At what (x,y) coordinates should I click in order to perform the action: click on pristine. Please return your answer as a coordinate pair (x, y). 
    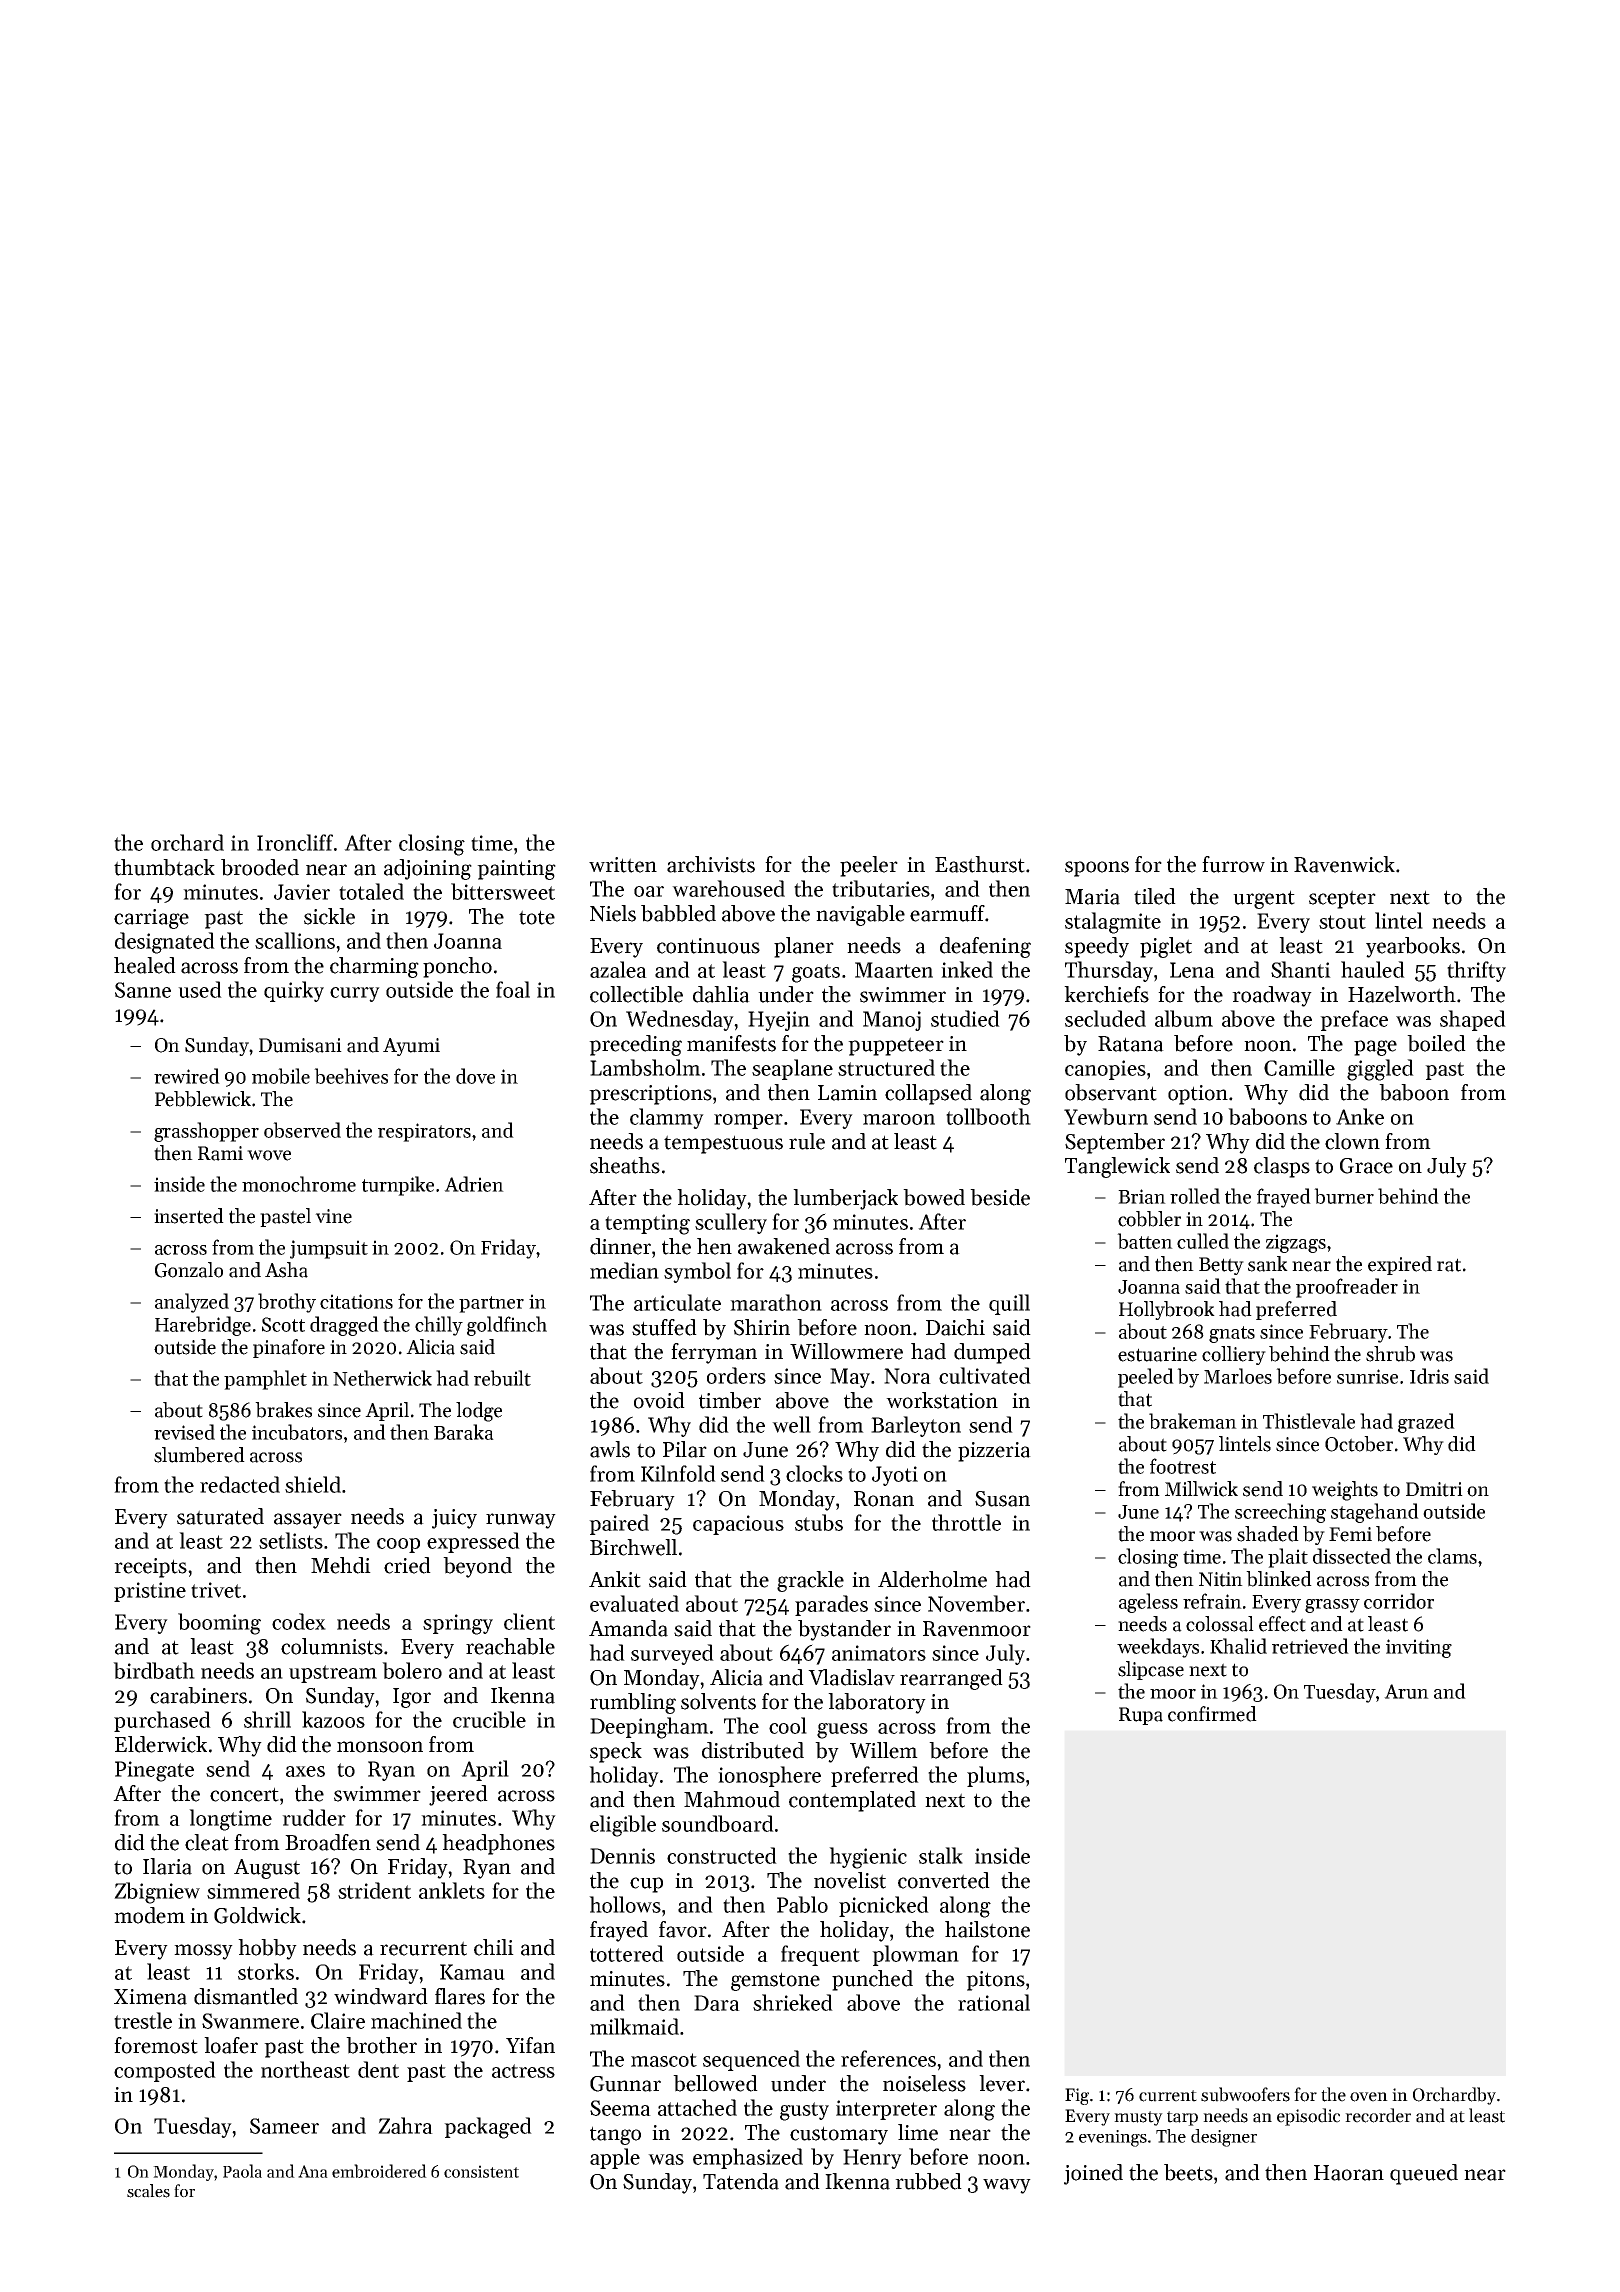
    Looking at the image, I should click on (150, 1592).
